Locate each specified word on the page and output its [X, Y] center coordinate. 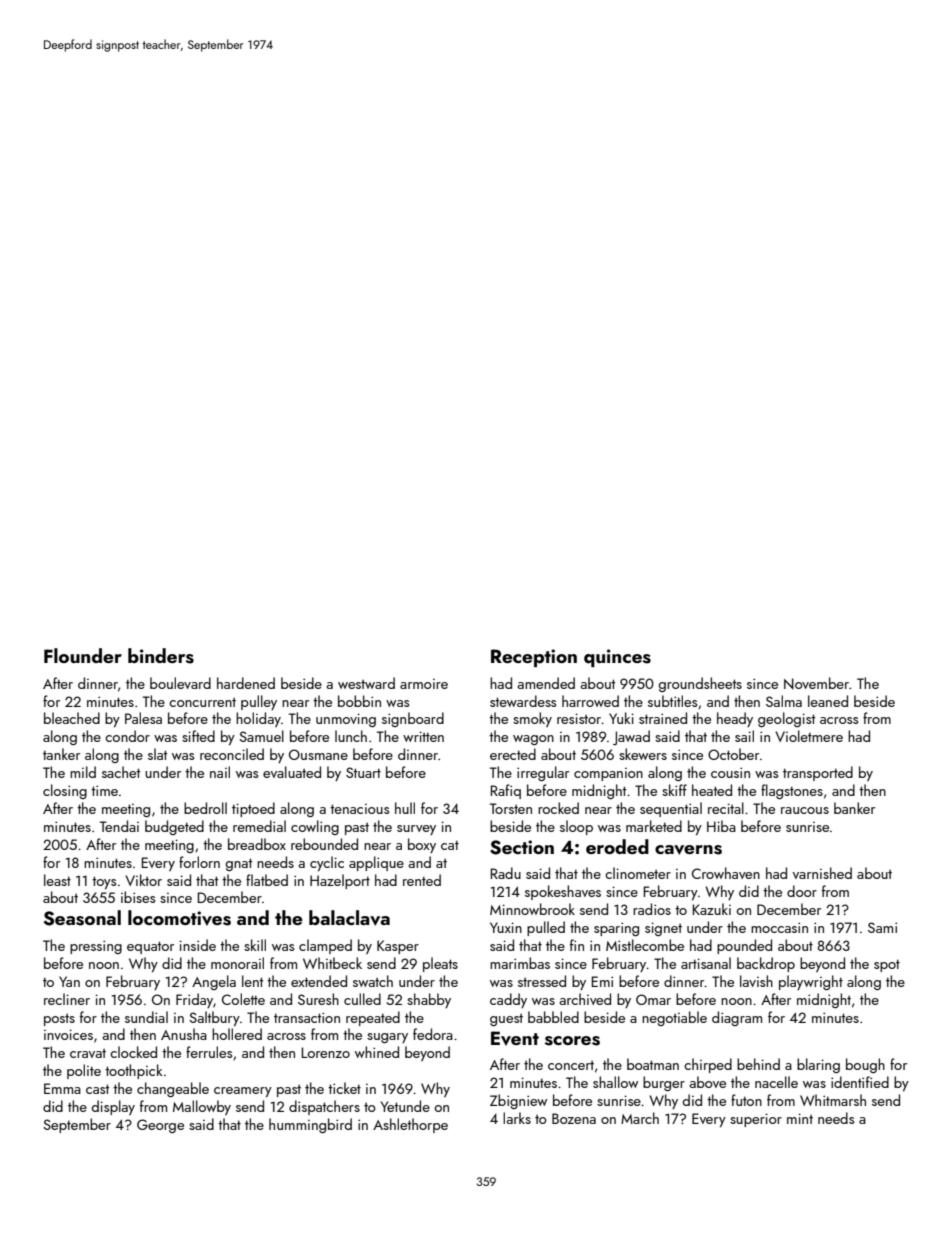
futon [746, 1100]
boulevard [180, 683]
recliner [67, 999]
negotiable [674, 1018]
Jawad [631, 737]
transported [818, 773]
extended [319, 981]
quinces [617, 658]
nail [220, 772]
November [816, 683]
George [160, 1126]
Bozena [574, 1118]
